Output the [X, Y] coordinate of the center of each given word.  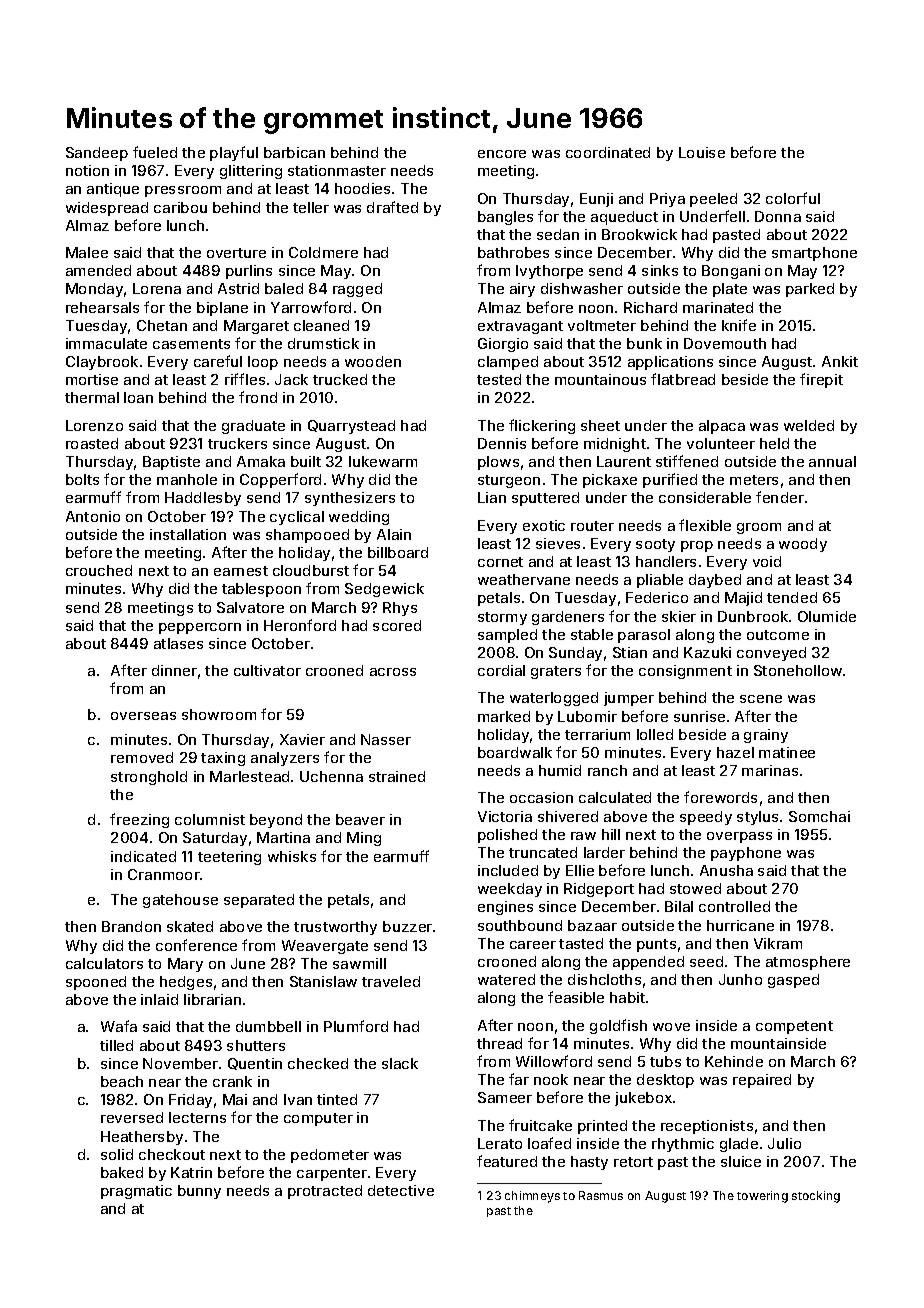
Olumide [827, 616]
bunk [644, 343]
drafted [392, 207]
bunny [199, 1192]
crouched [99, 570]
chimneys [532, 1197]
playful [234, 153]
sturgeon [509, 481]
